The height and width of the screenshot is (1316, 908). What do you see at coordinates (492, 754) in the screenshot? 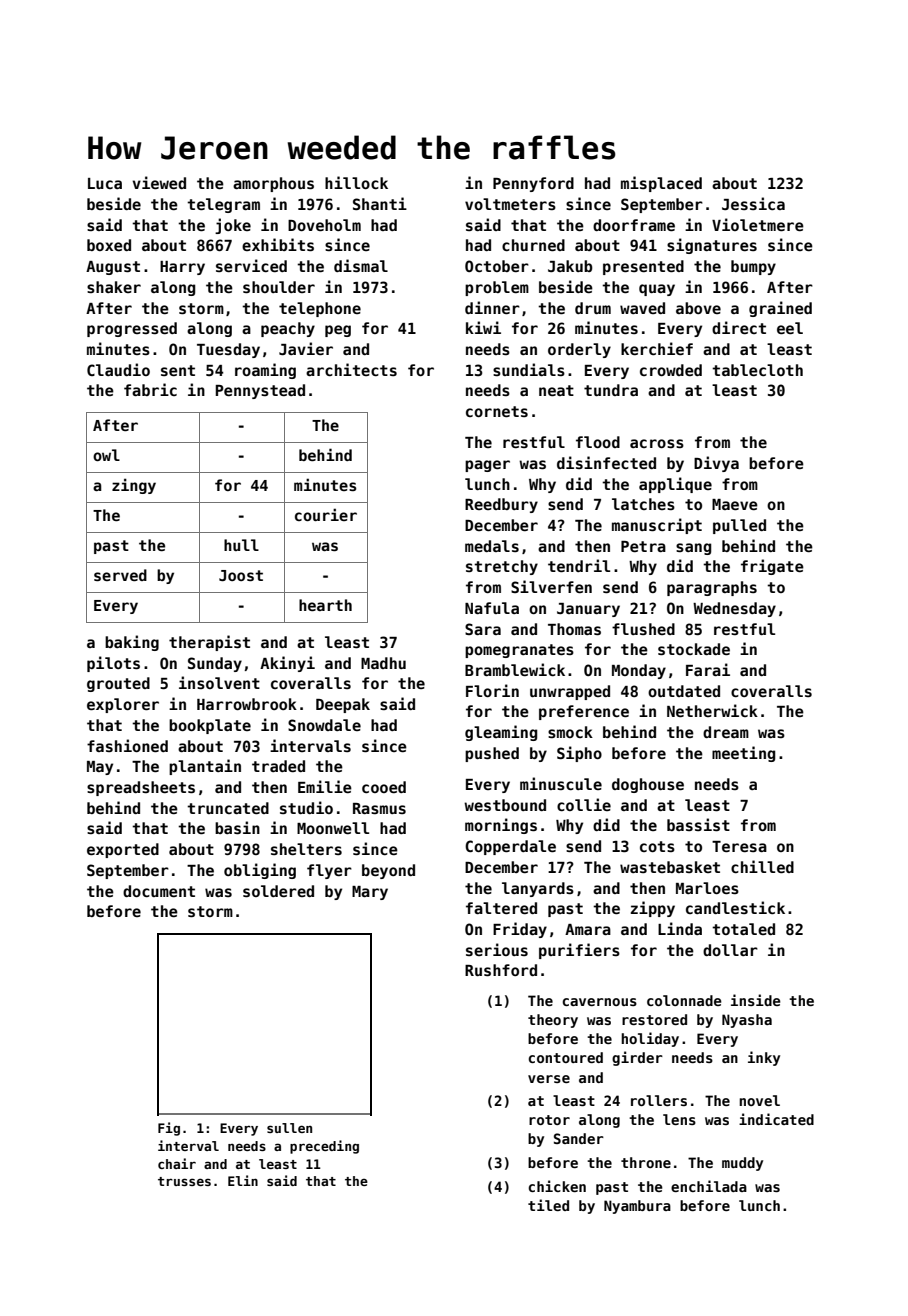
I see `pushed` at bounding box center [492, 754].
